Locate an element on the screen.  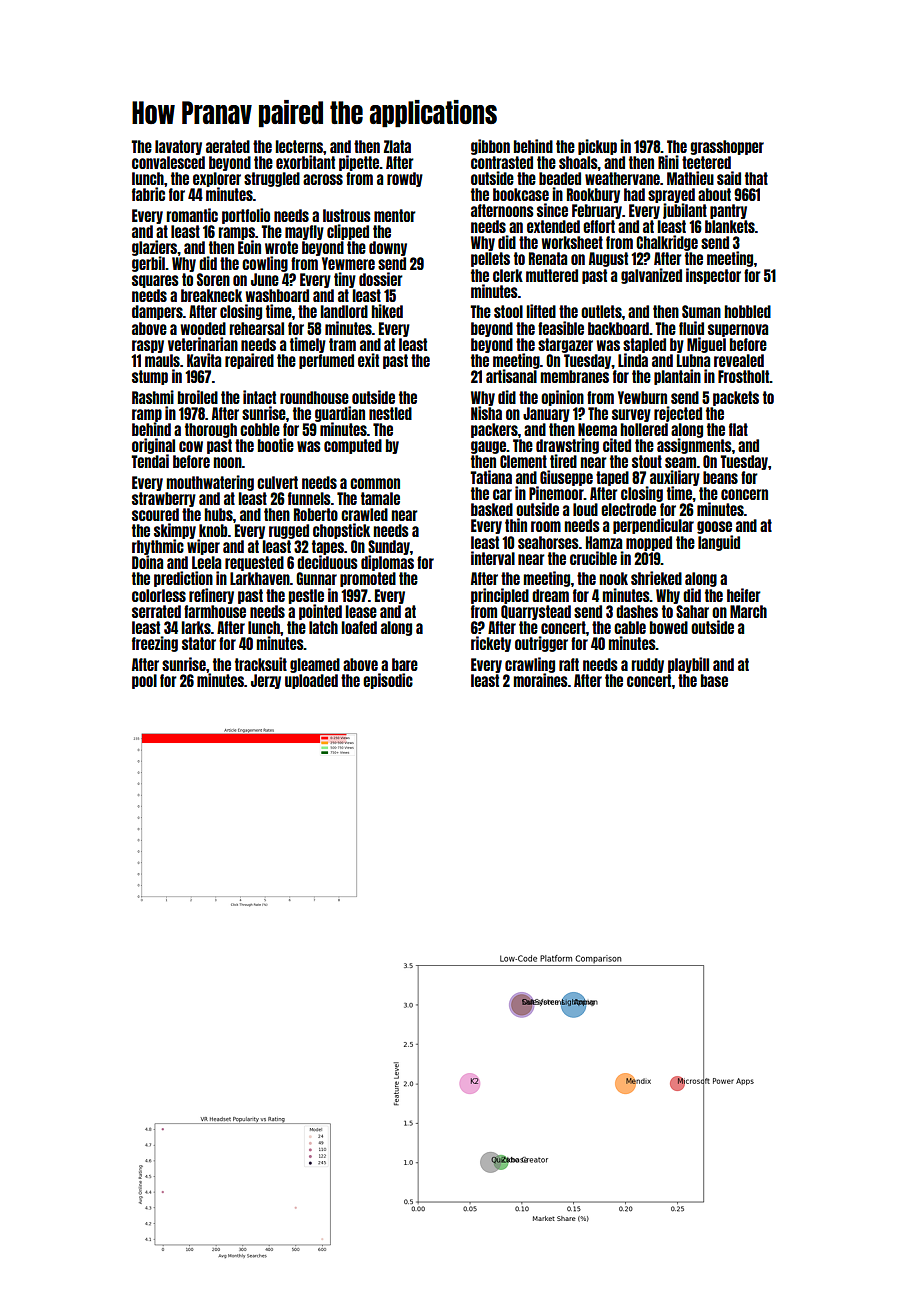
thorough is located at coordinates (211, 430).
